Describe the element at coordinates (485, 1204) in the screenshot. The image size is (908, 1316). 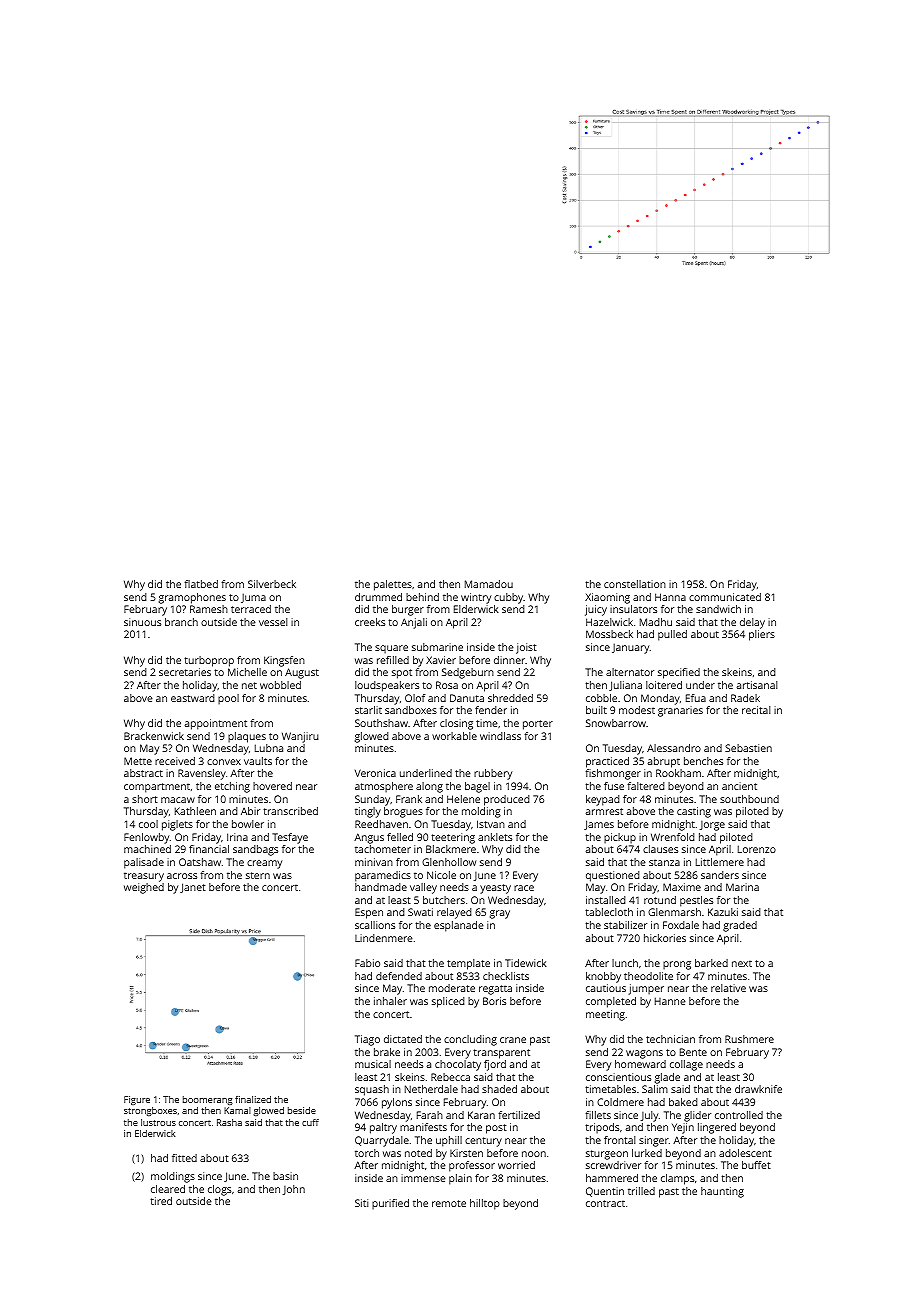
I see `hilltop` at that location.
